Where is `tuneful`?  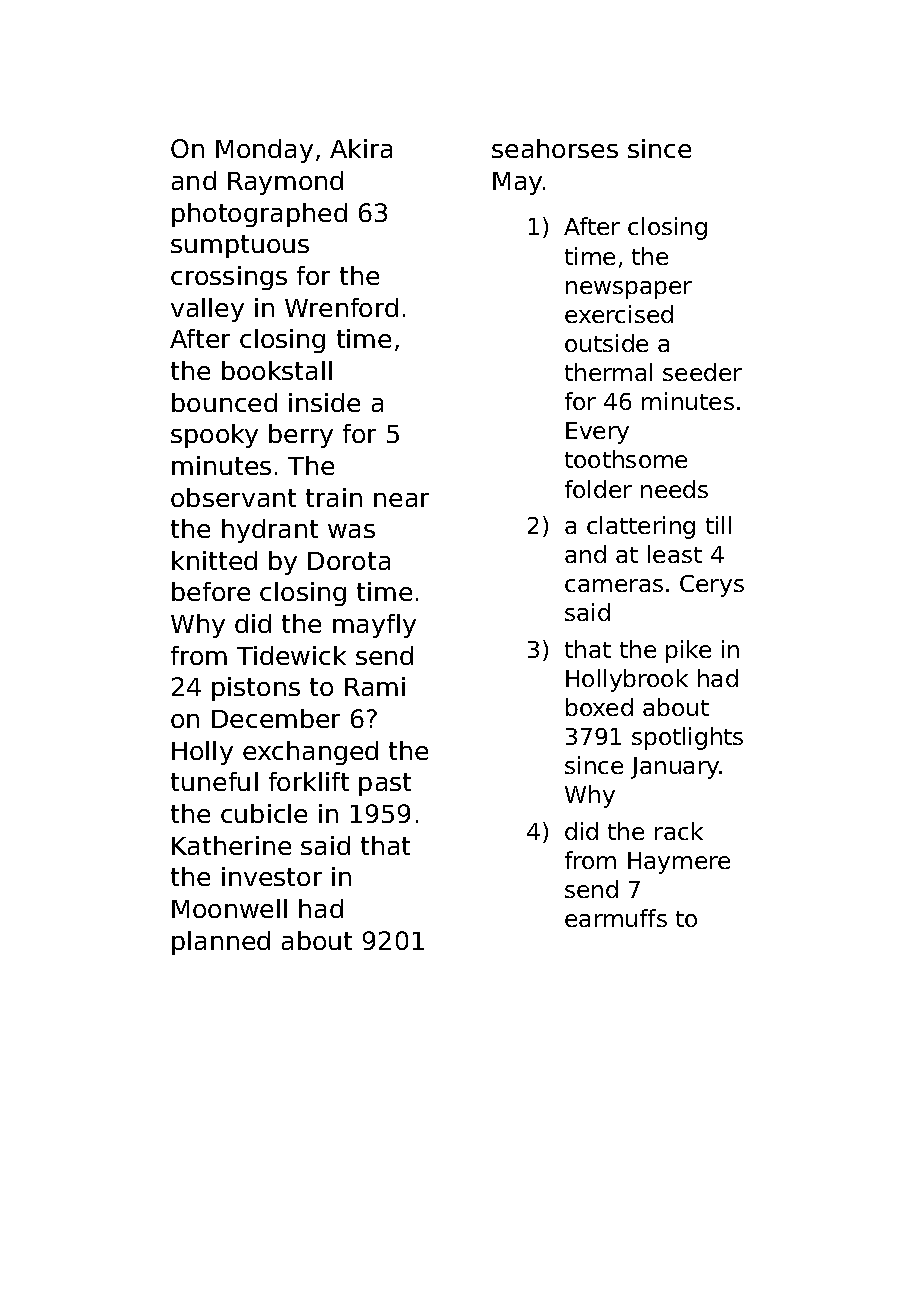 tuneful is located at coordinates (214, 781).
